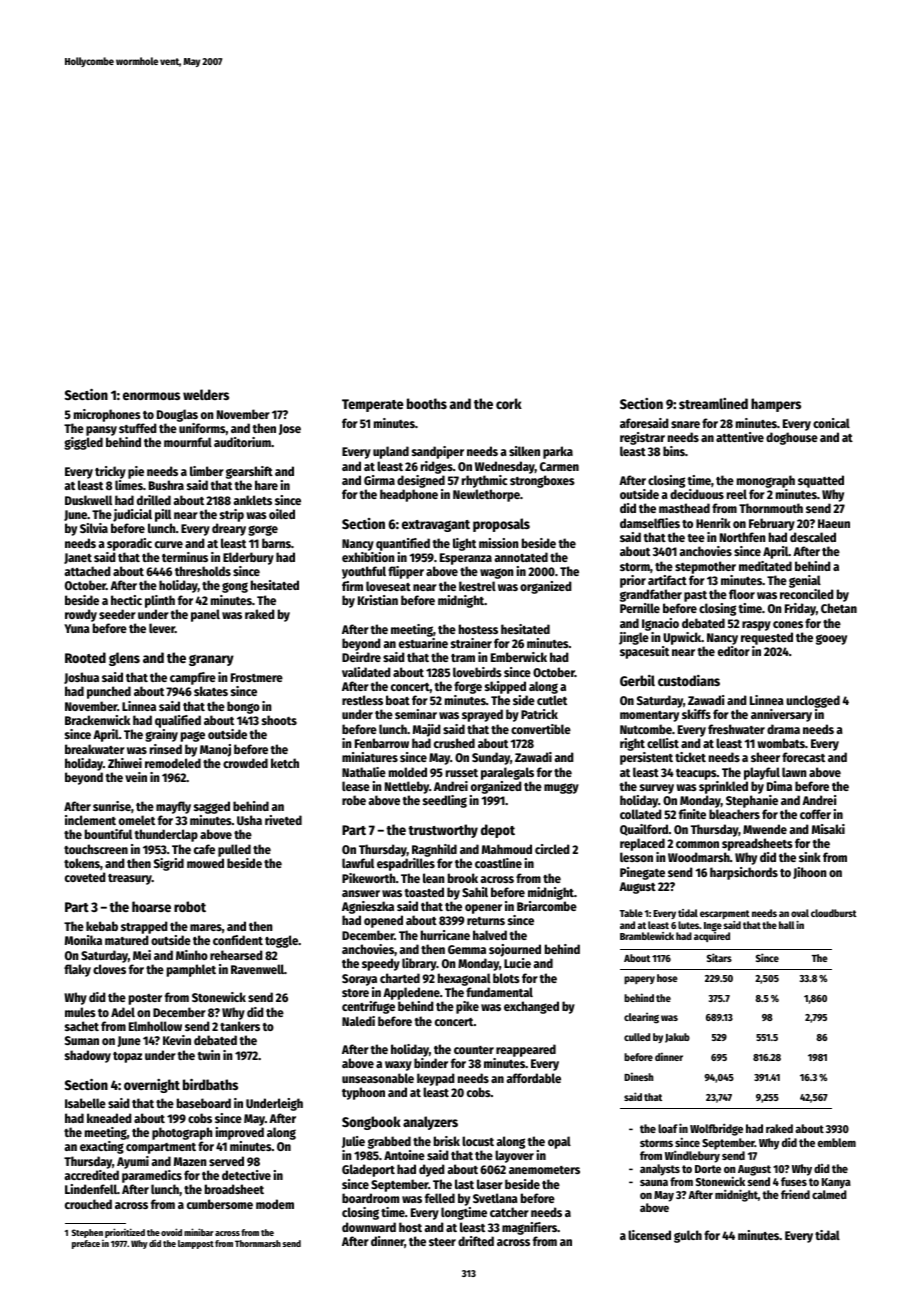 Image resolution: width=924 pixels, height=1308 pixels. I want to click on pulled, so click(234, 850).
